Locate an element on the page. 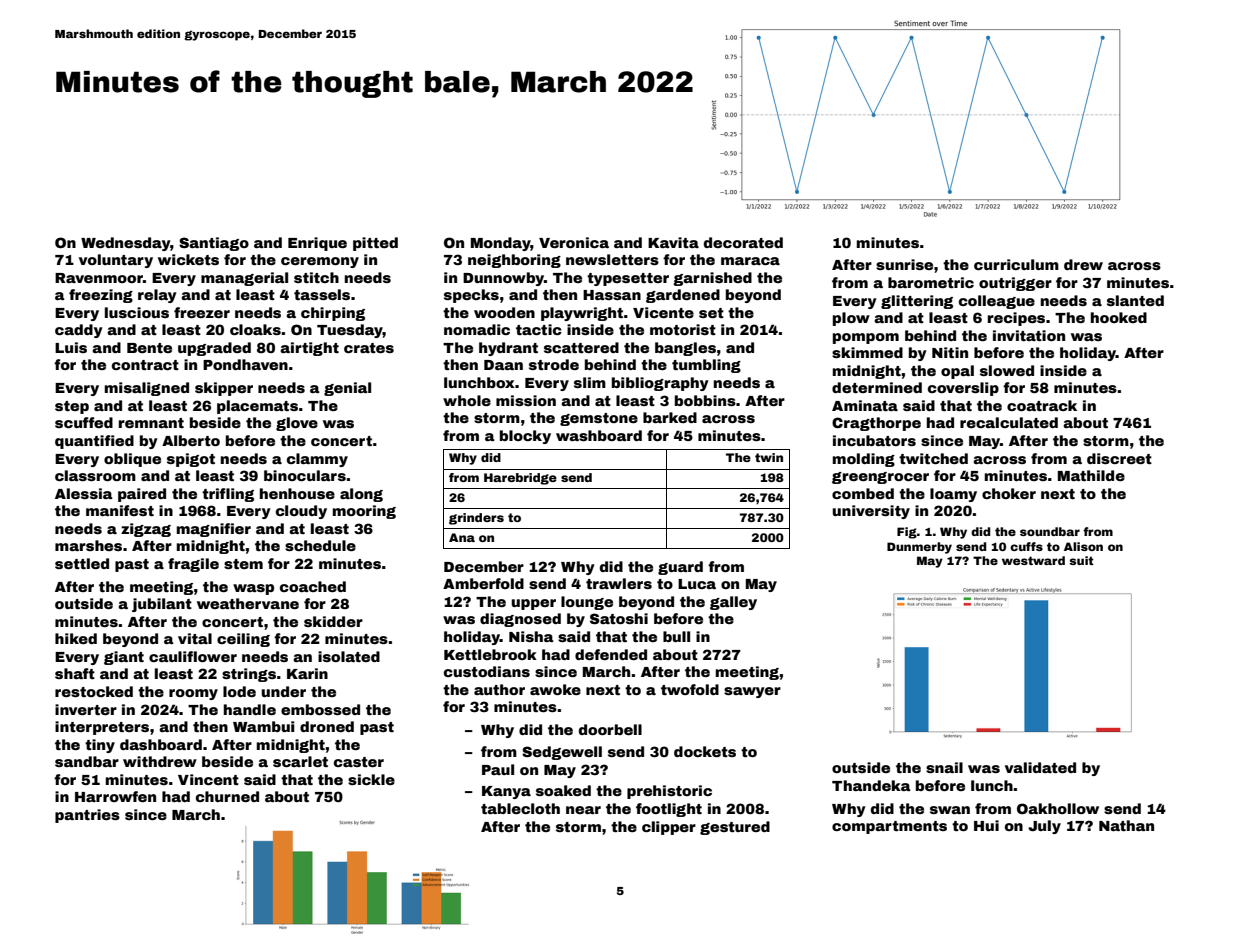  slowed is located at coordinates (1007, 370).
